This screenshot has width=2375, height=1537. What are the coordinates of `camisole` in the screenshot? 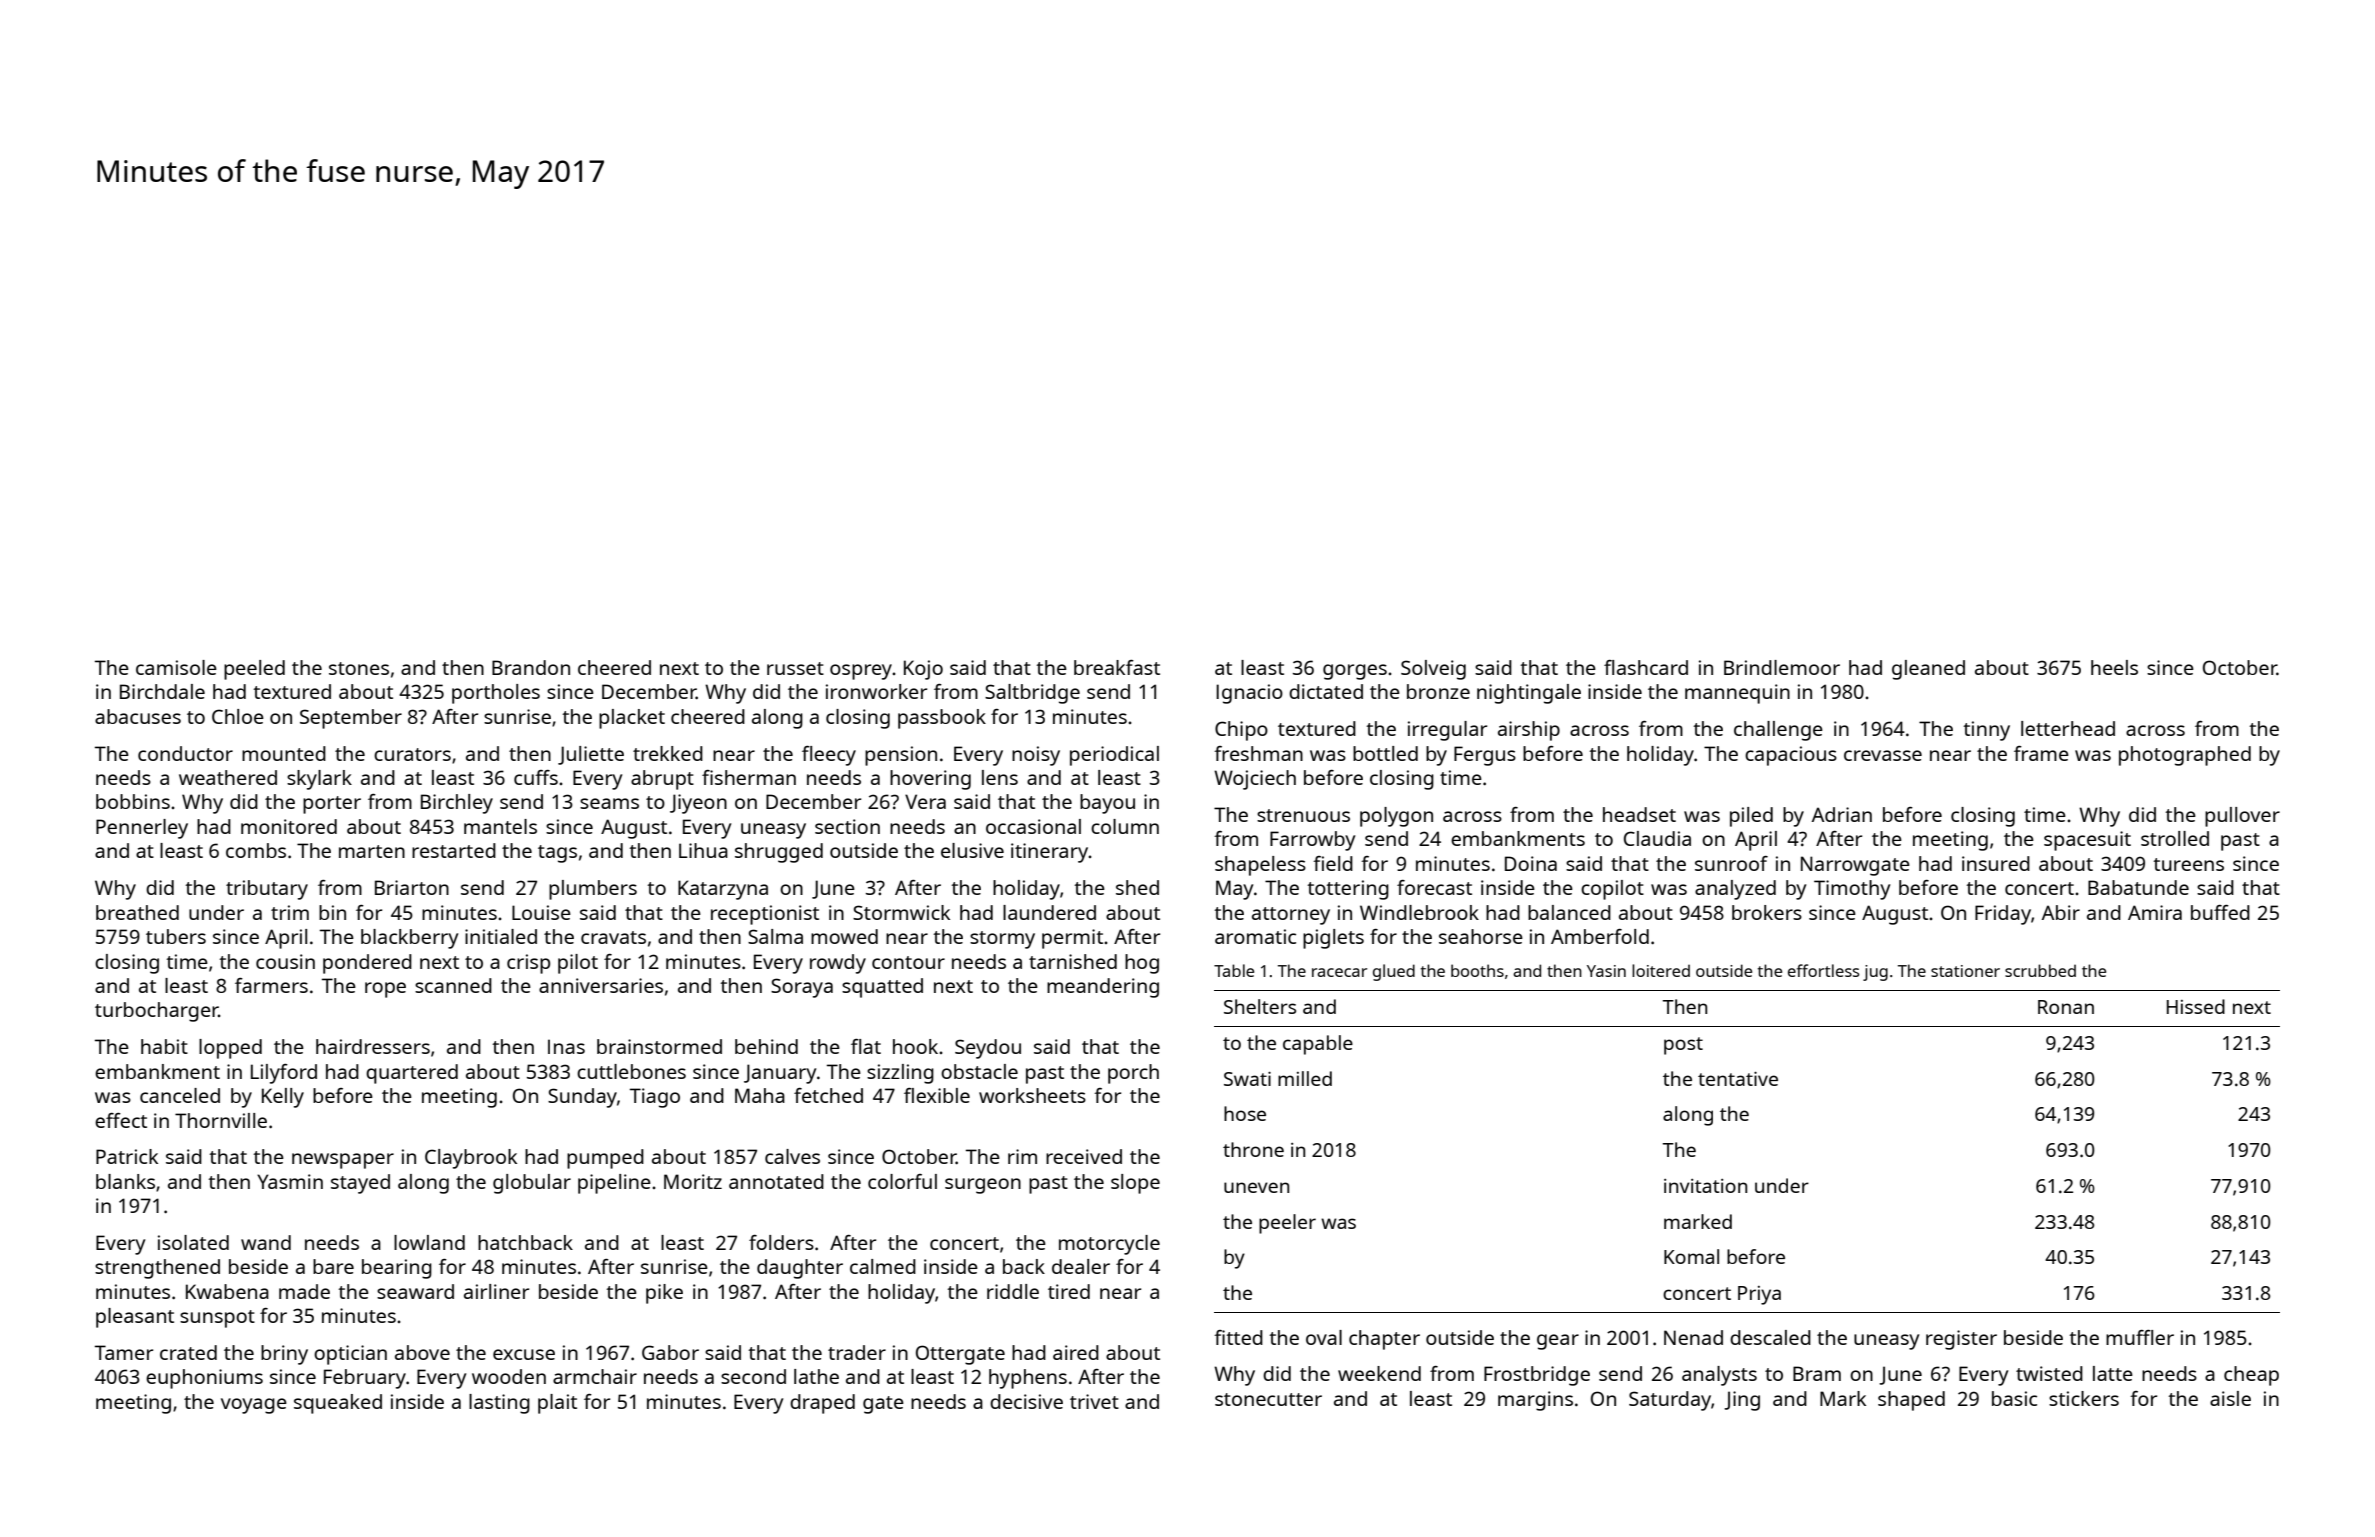 It's located at (176, 667).
